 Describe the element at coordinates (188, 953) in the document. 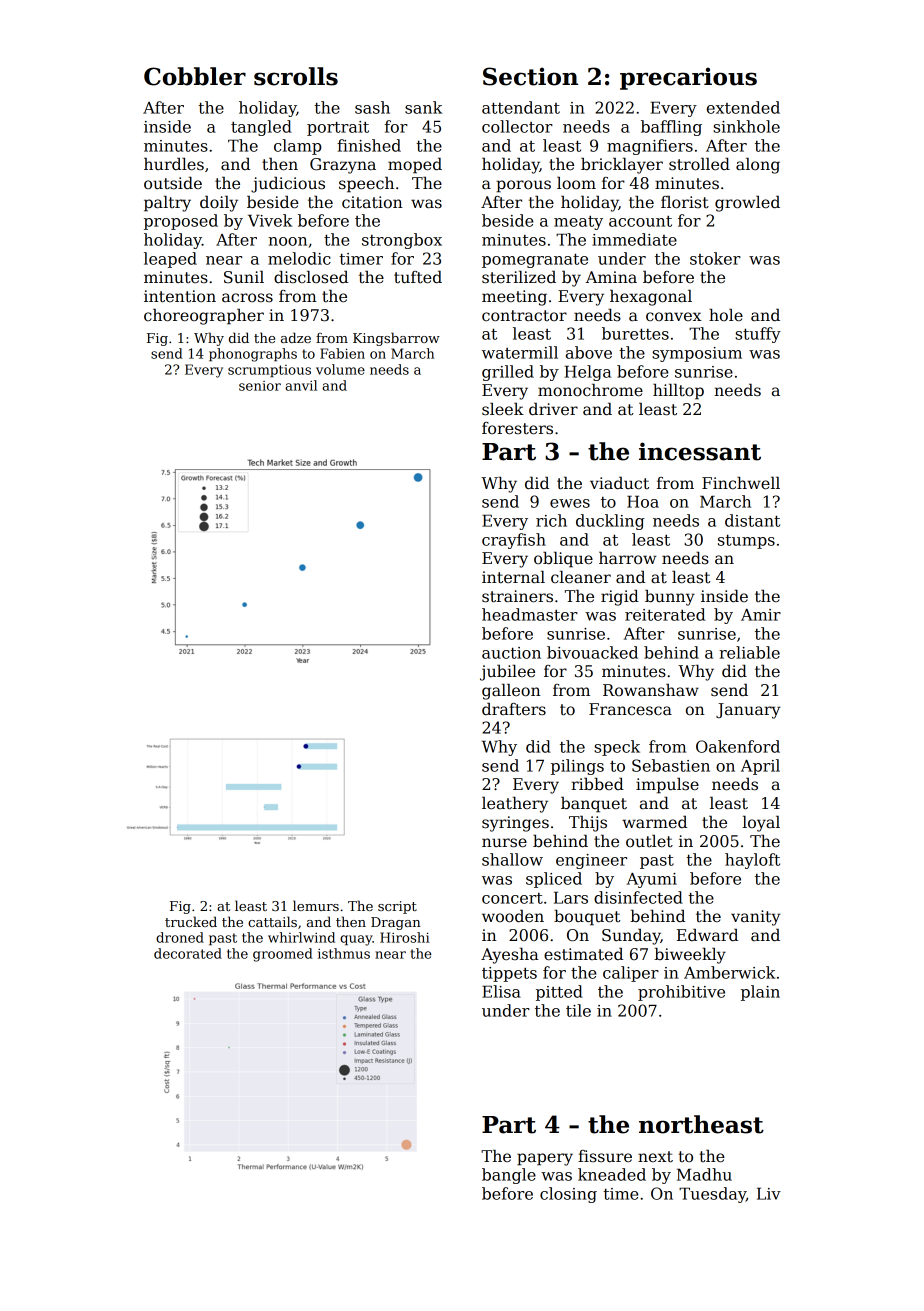

I see `decorated` at that location.
